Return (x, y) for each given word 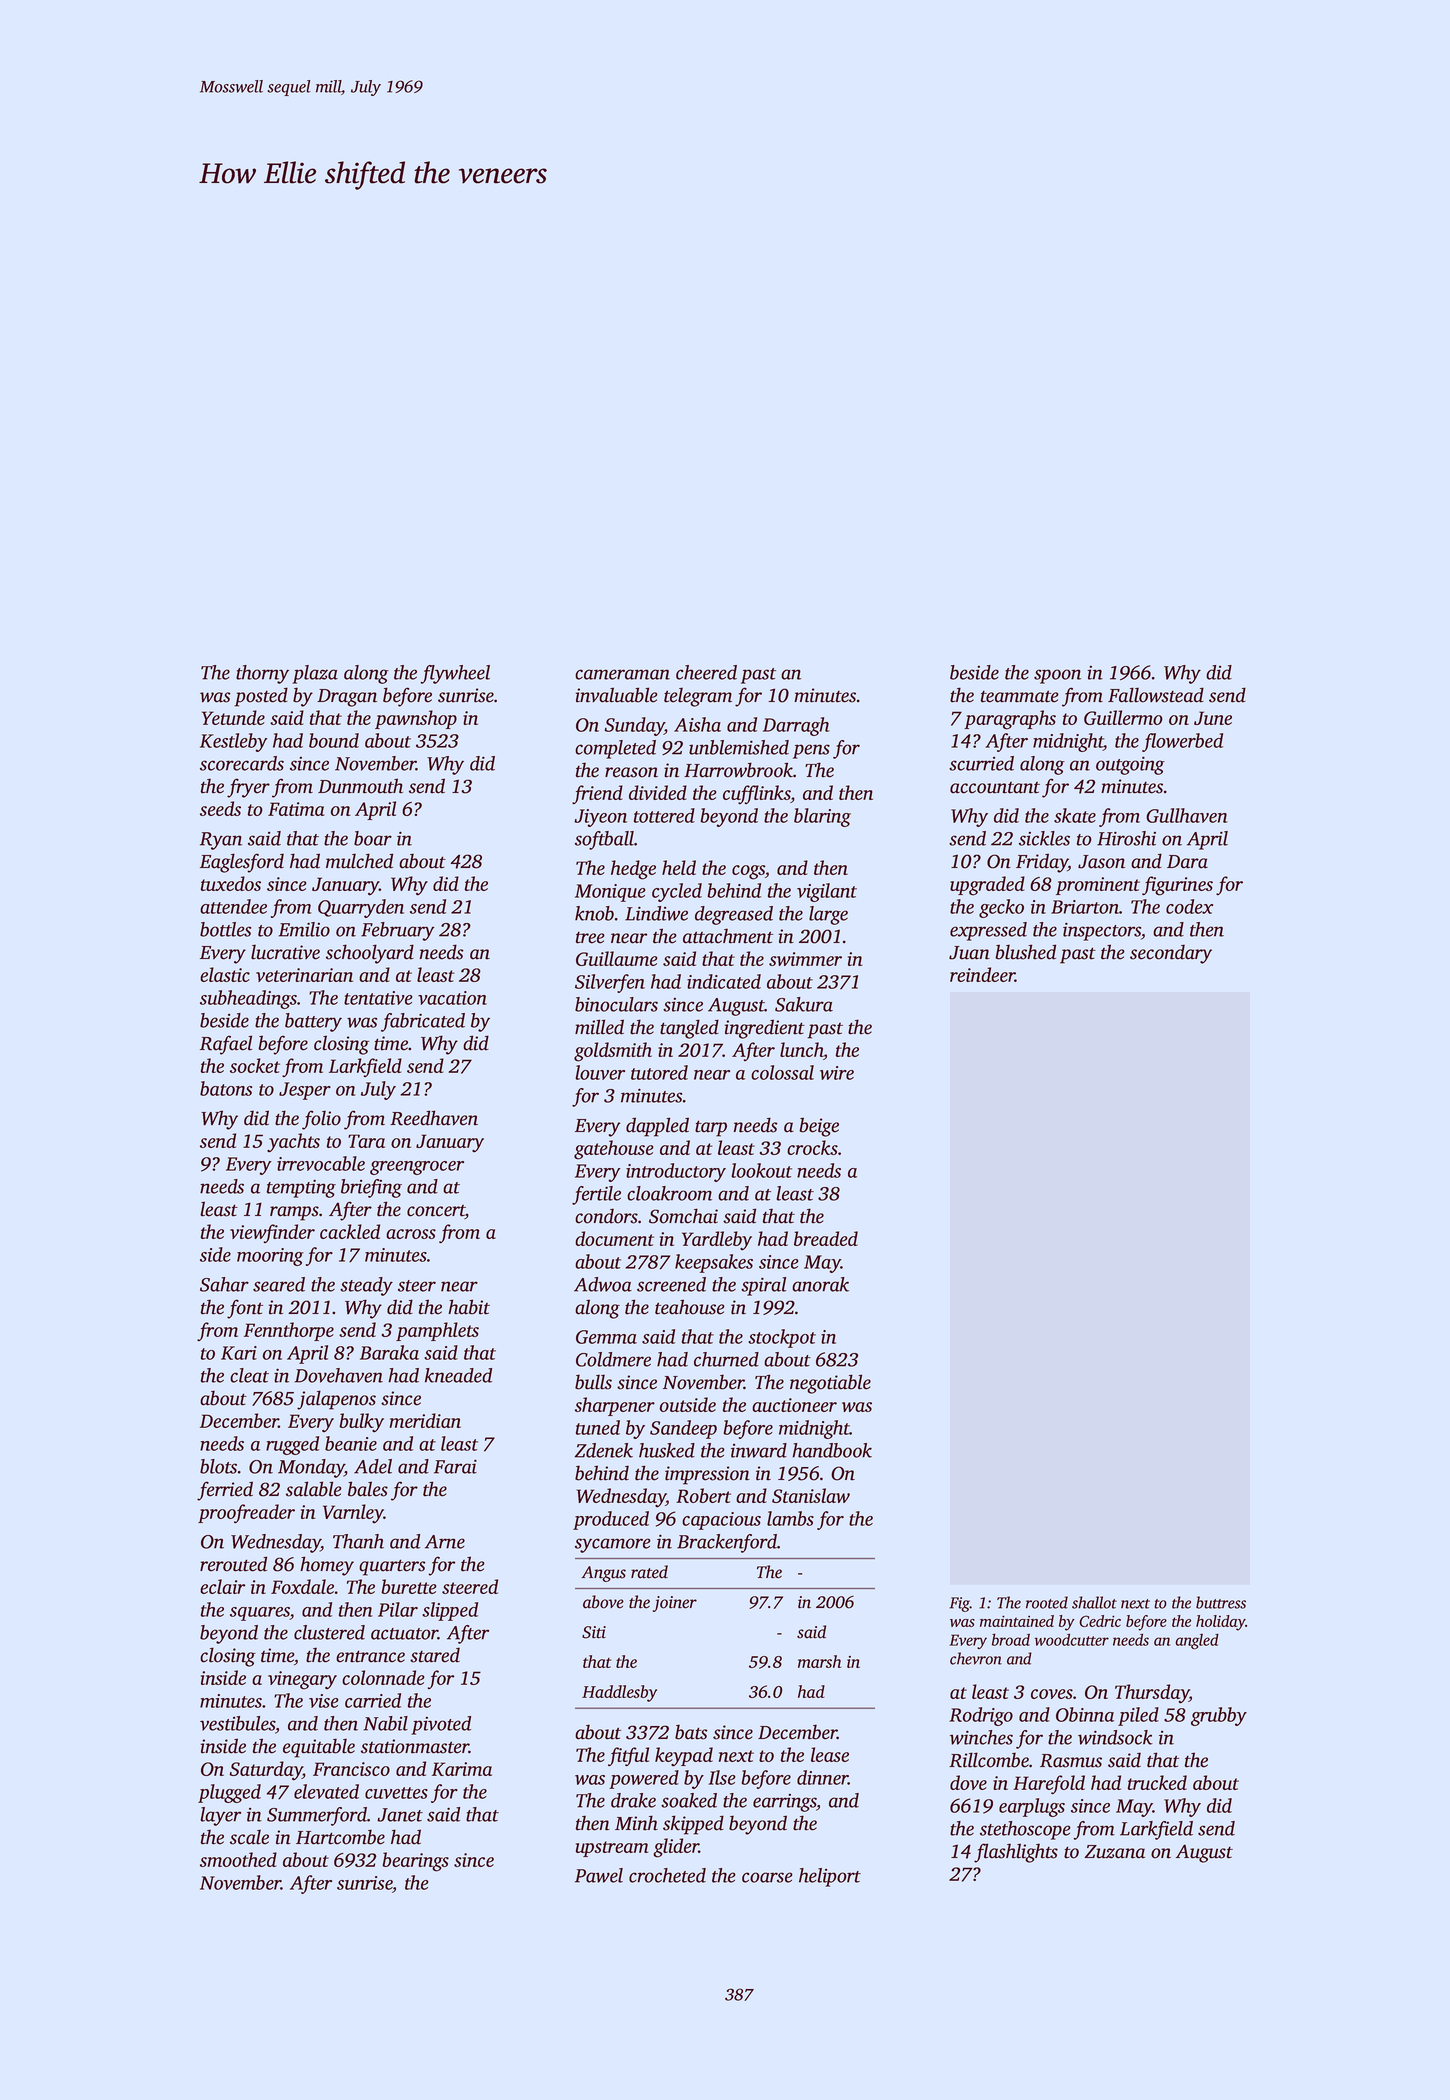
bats (691, 1732)
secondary (1171, 954)
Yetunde (233, 717)
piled (1138, 1716)
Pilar (398, 1609)
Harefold (1049, 1784)
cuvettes (396, 1793)
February (398, 931)
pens (811, 751)
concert (436, 1212)
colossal (783, 1072)
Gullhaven (1187, 815)
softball (604, 840)
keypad (684, 1757)
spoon (1057, 676)
